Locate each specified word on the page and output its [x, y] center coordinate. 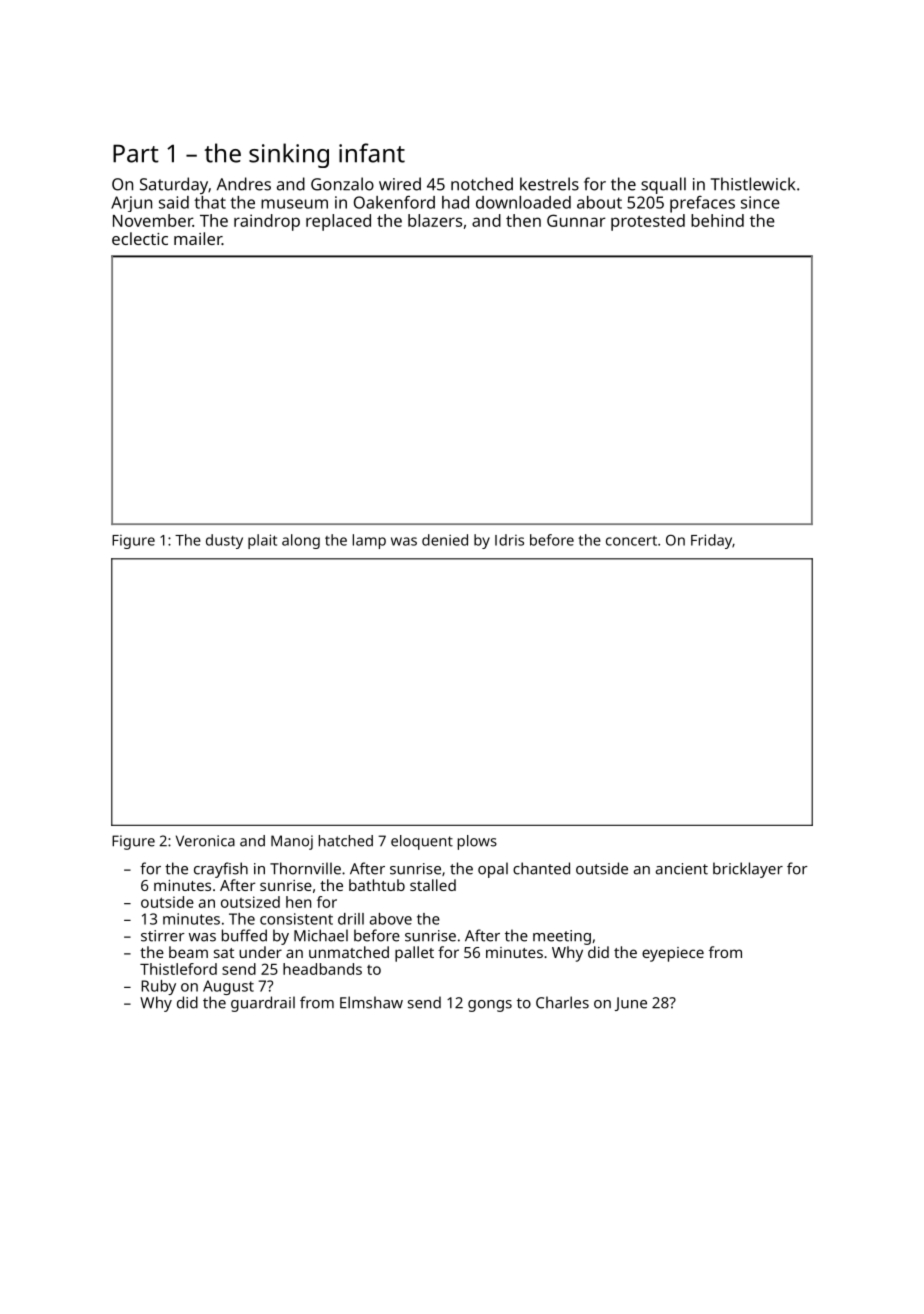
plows [477, 842]
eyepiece [673, 954]
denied [445, 540]
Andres [244, 184]
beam [188, 952]
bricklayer [748, 870]
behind [717, 220]
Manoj [292, 842]
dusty [224, 541]
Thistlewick [753, 184]
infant [372, 153]
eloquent [422, 842]
